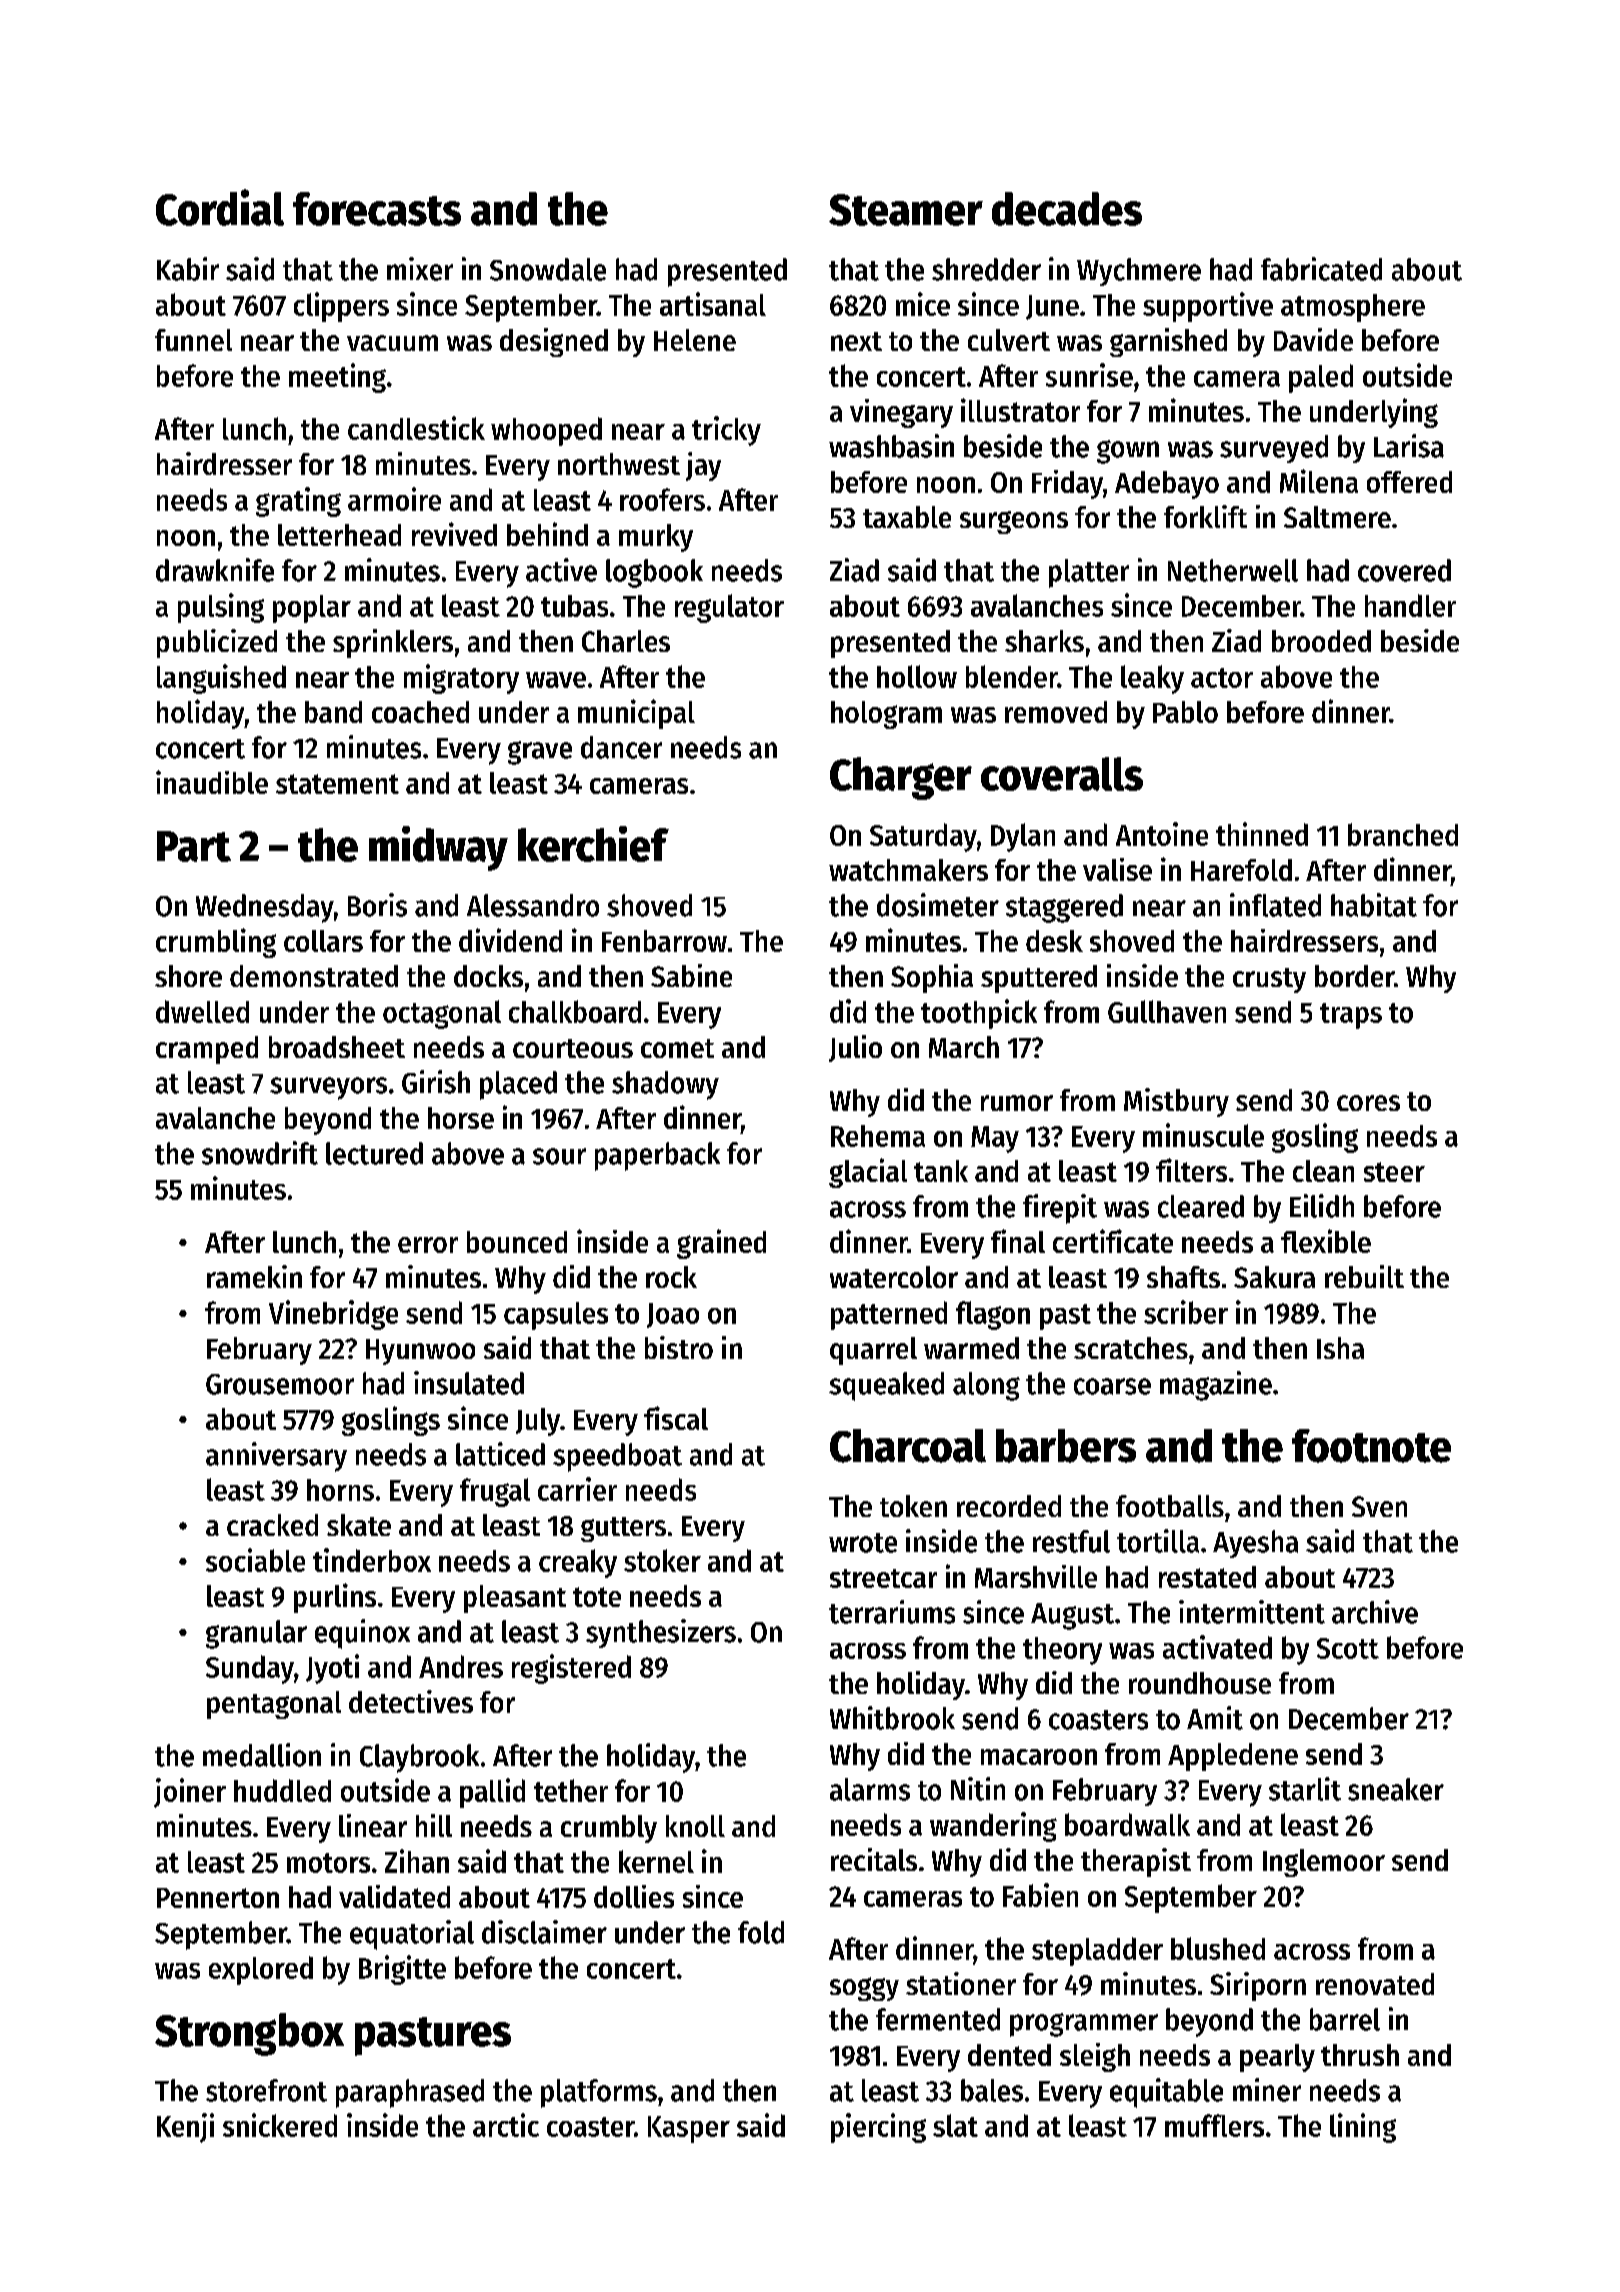  I want to click on taxable, so click(907, 517).
